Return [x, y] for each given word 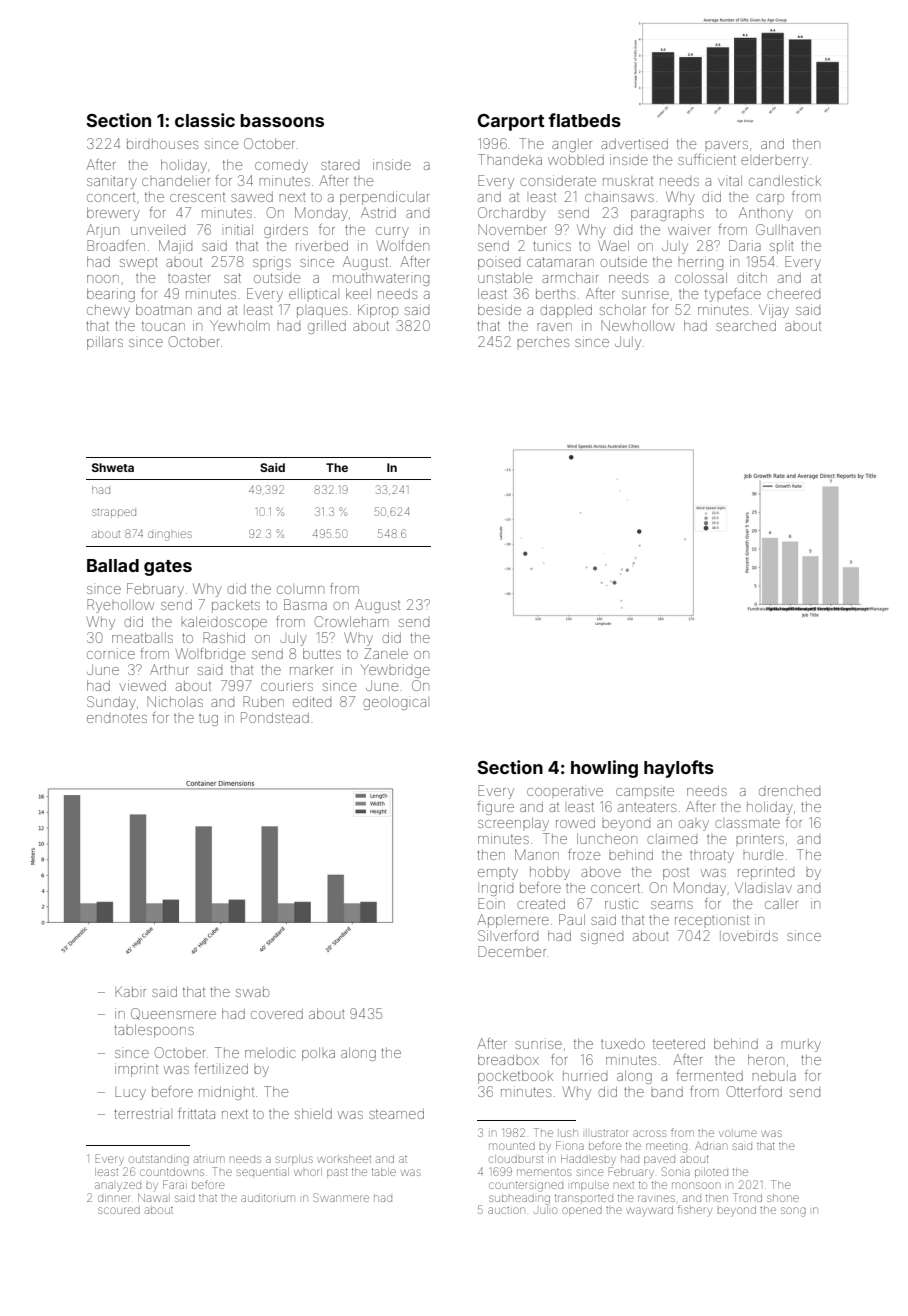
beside [499, 309]
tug [208, 720]
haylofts [679, 769]
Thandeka [510, 159]
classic [205, 120]
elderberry [774, 161]
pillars [105, 343]
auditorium [268, 1198]
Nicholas [175, 701]
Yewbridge [395, 671]
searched [746, 326]
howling [604, 769]
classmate [747, 823]
